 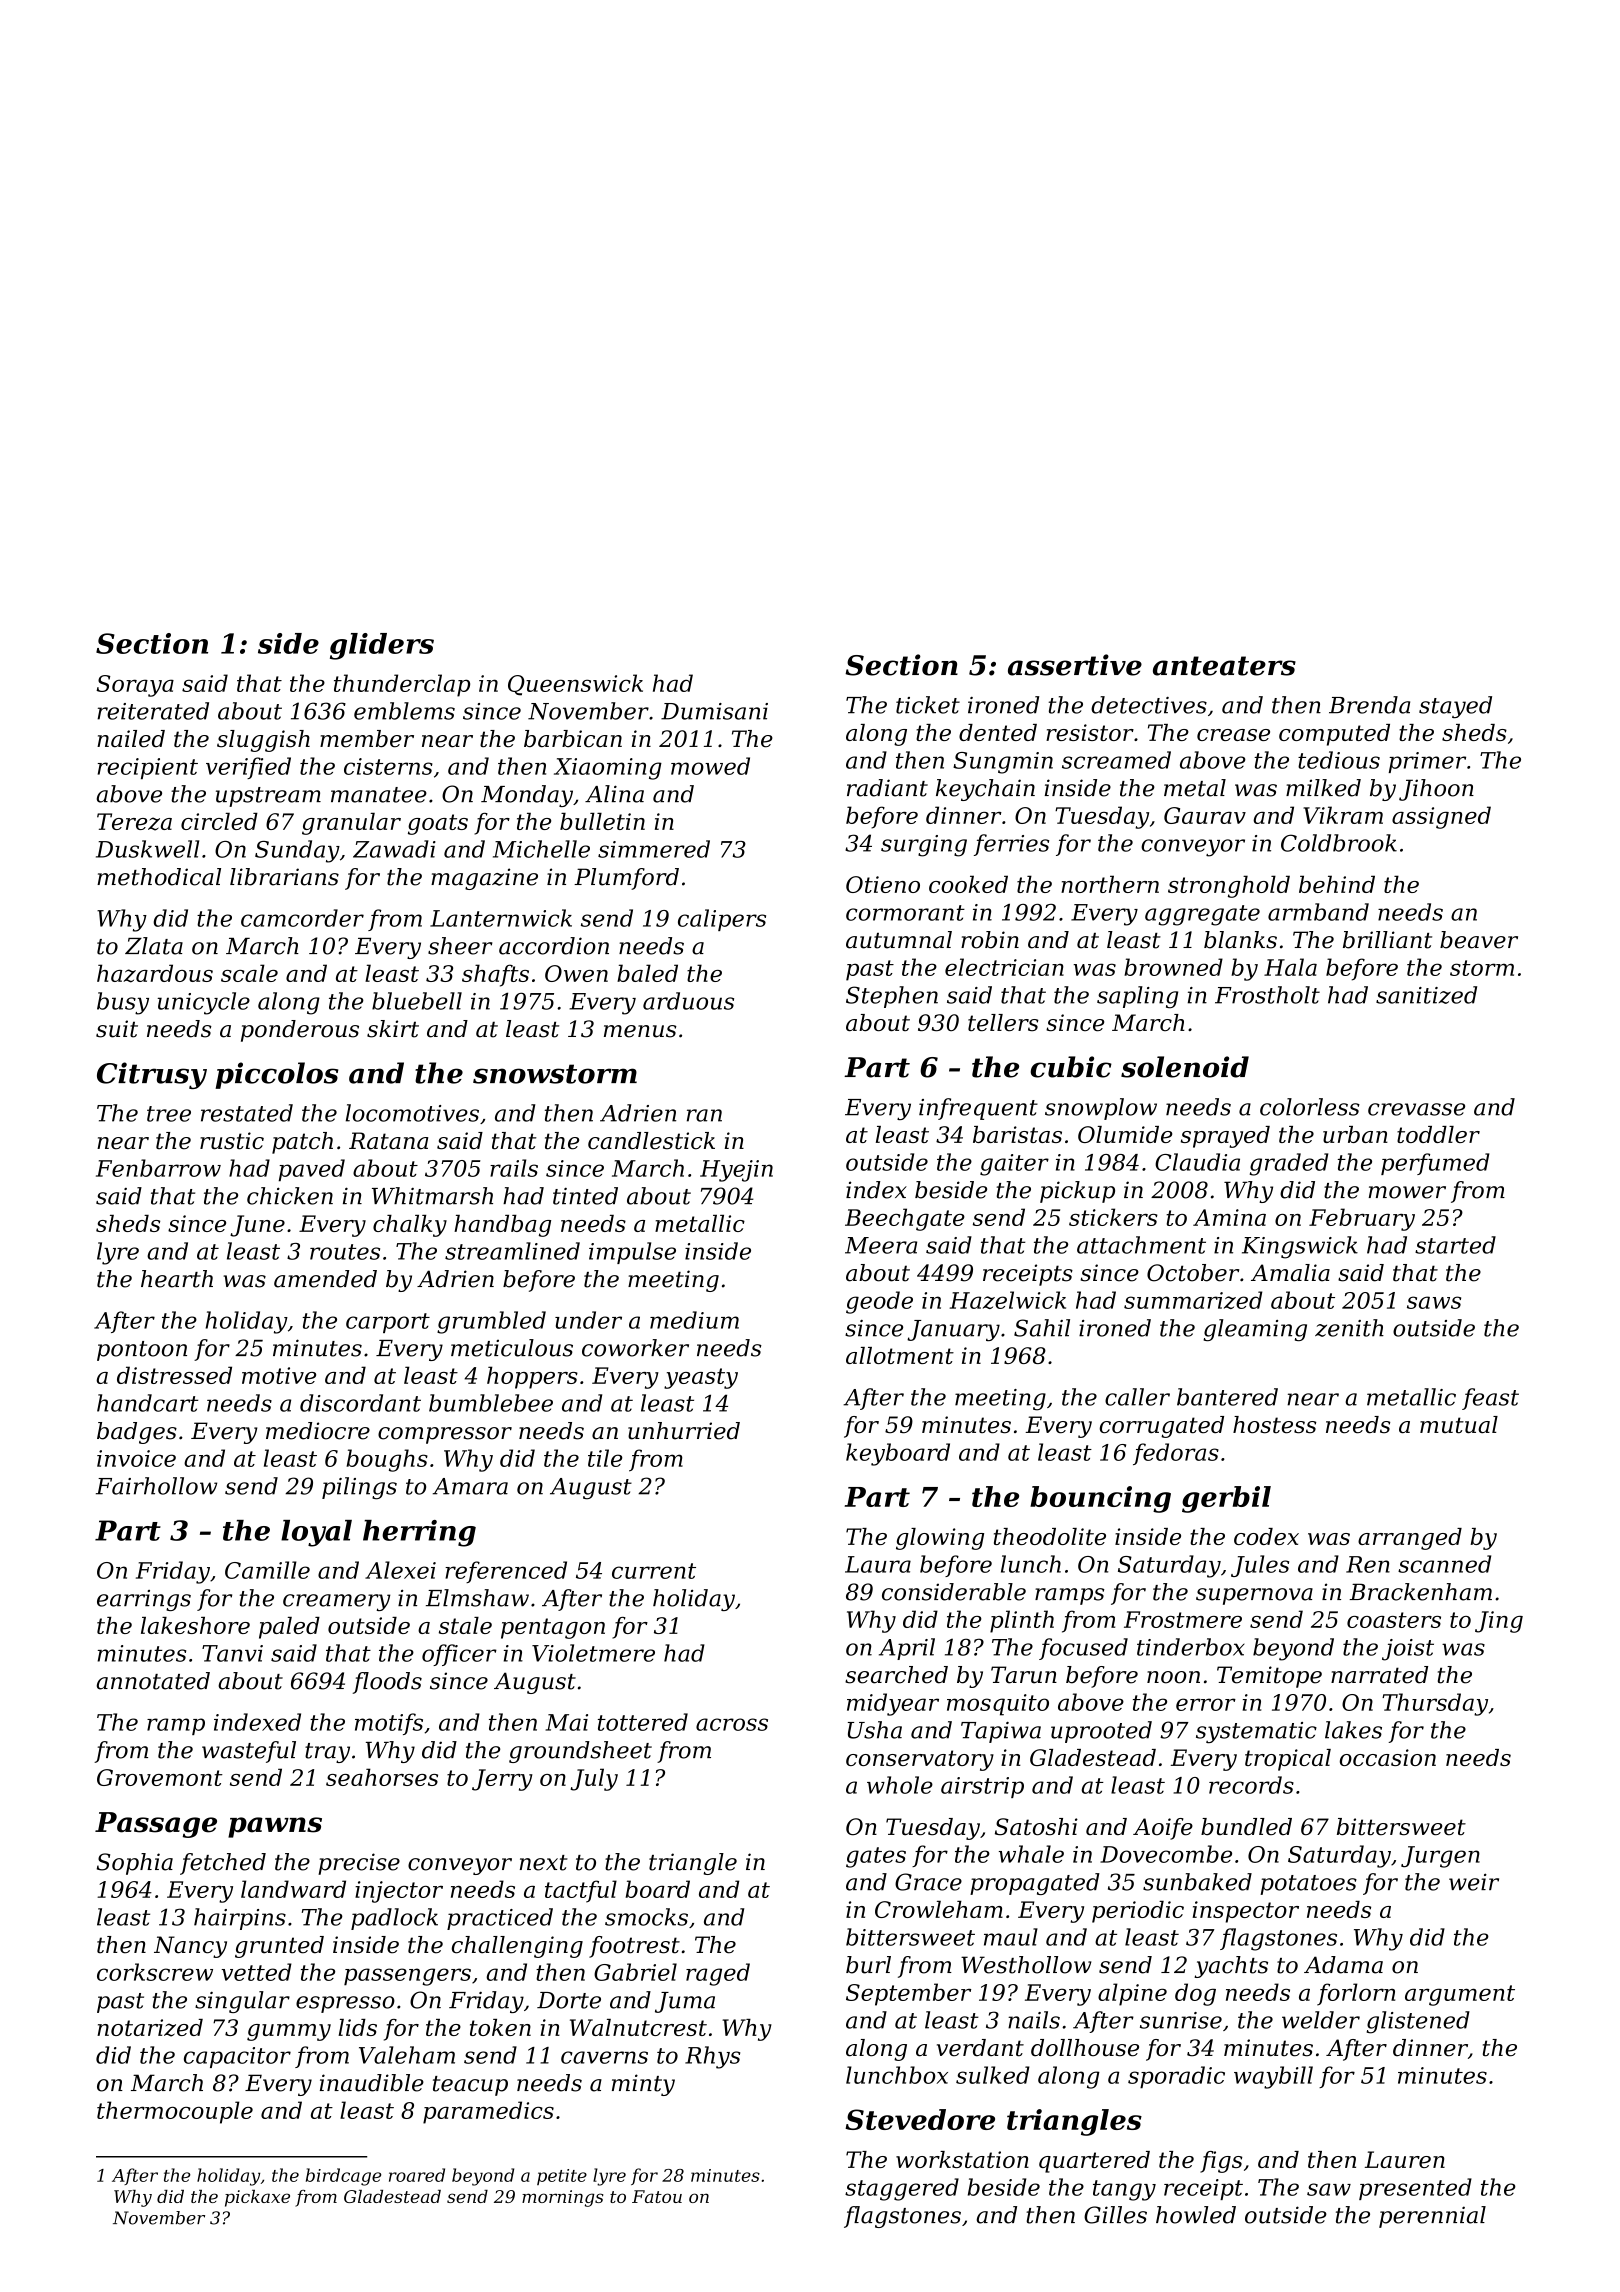 What do you see at coordinates (1196, 2215) in the screenshot?
I see `howled` at bounding box center [1196, 2215].
